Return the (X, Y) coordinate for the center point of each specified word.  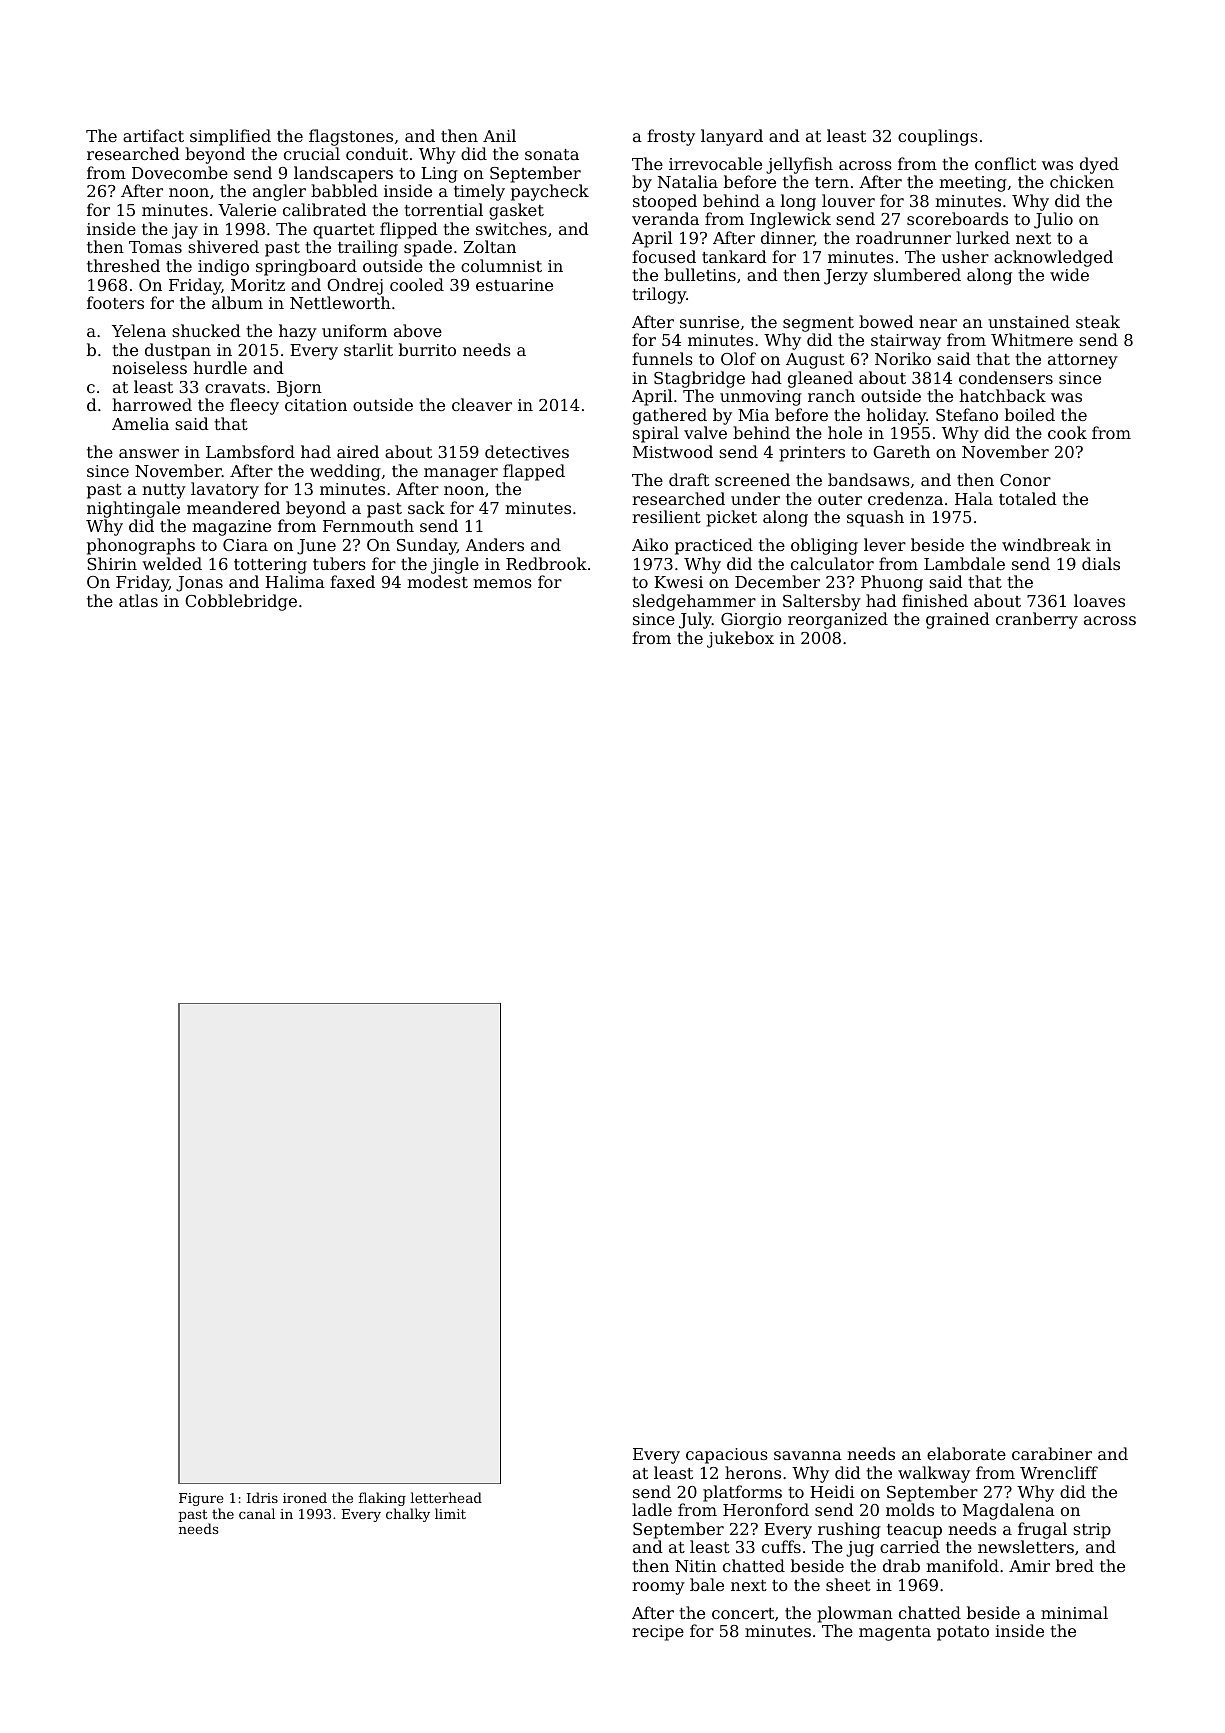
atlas (138, 600)
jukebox (740, 639)
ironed (305, 1497)
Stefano (967, 414)
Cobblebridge (241, 602)
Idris (262, 1497)
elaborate (966, 1453)
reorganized (838, 620)
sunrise (709, 322)
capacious (727, 1456)
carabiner (1052, 1453)
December (777, 581)
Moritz (258, 285)
